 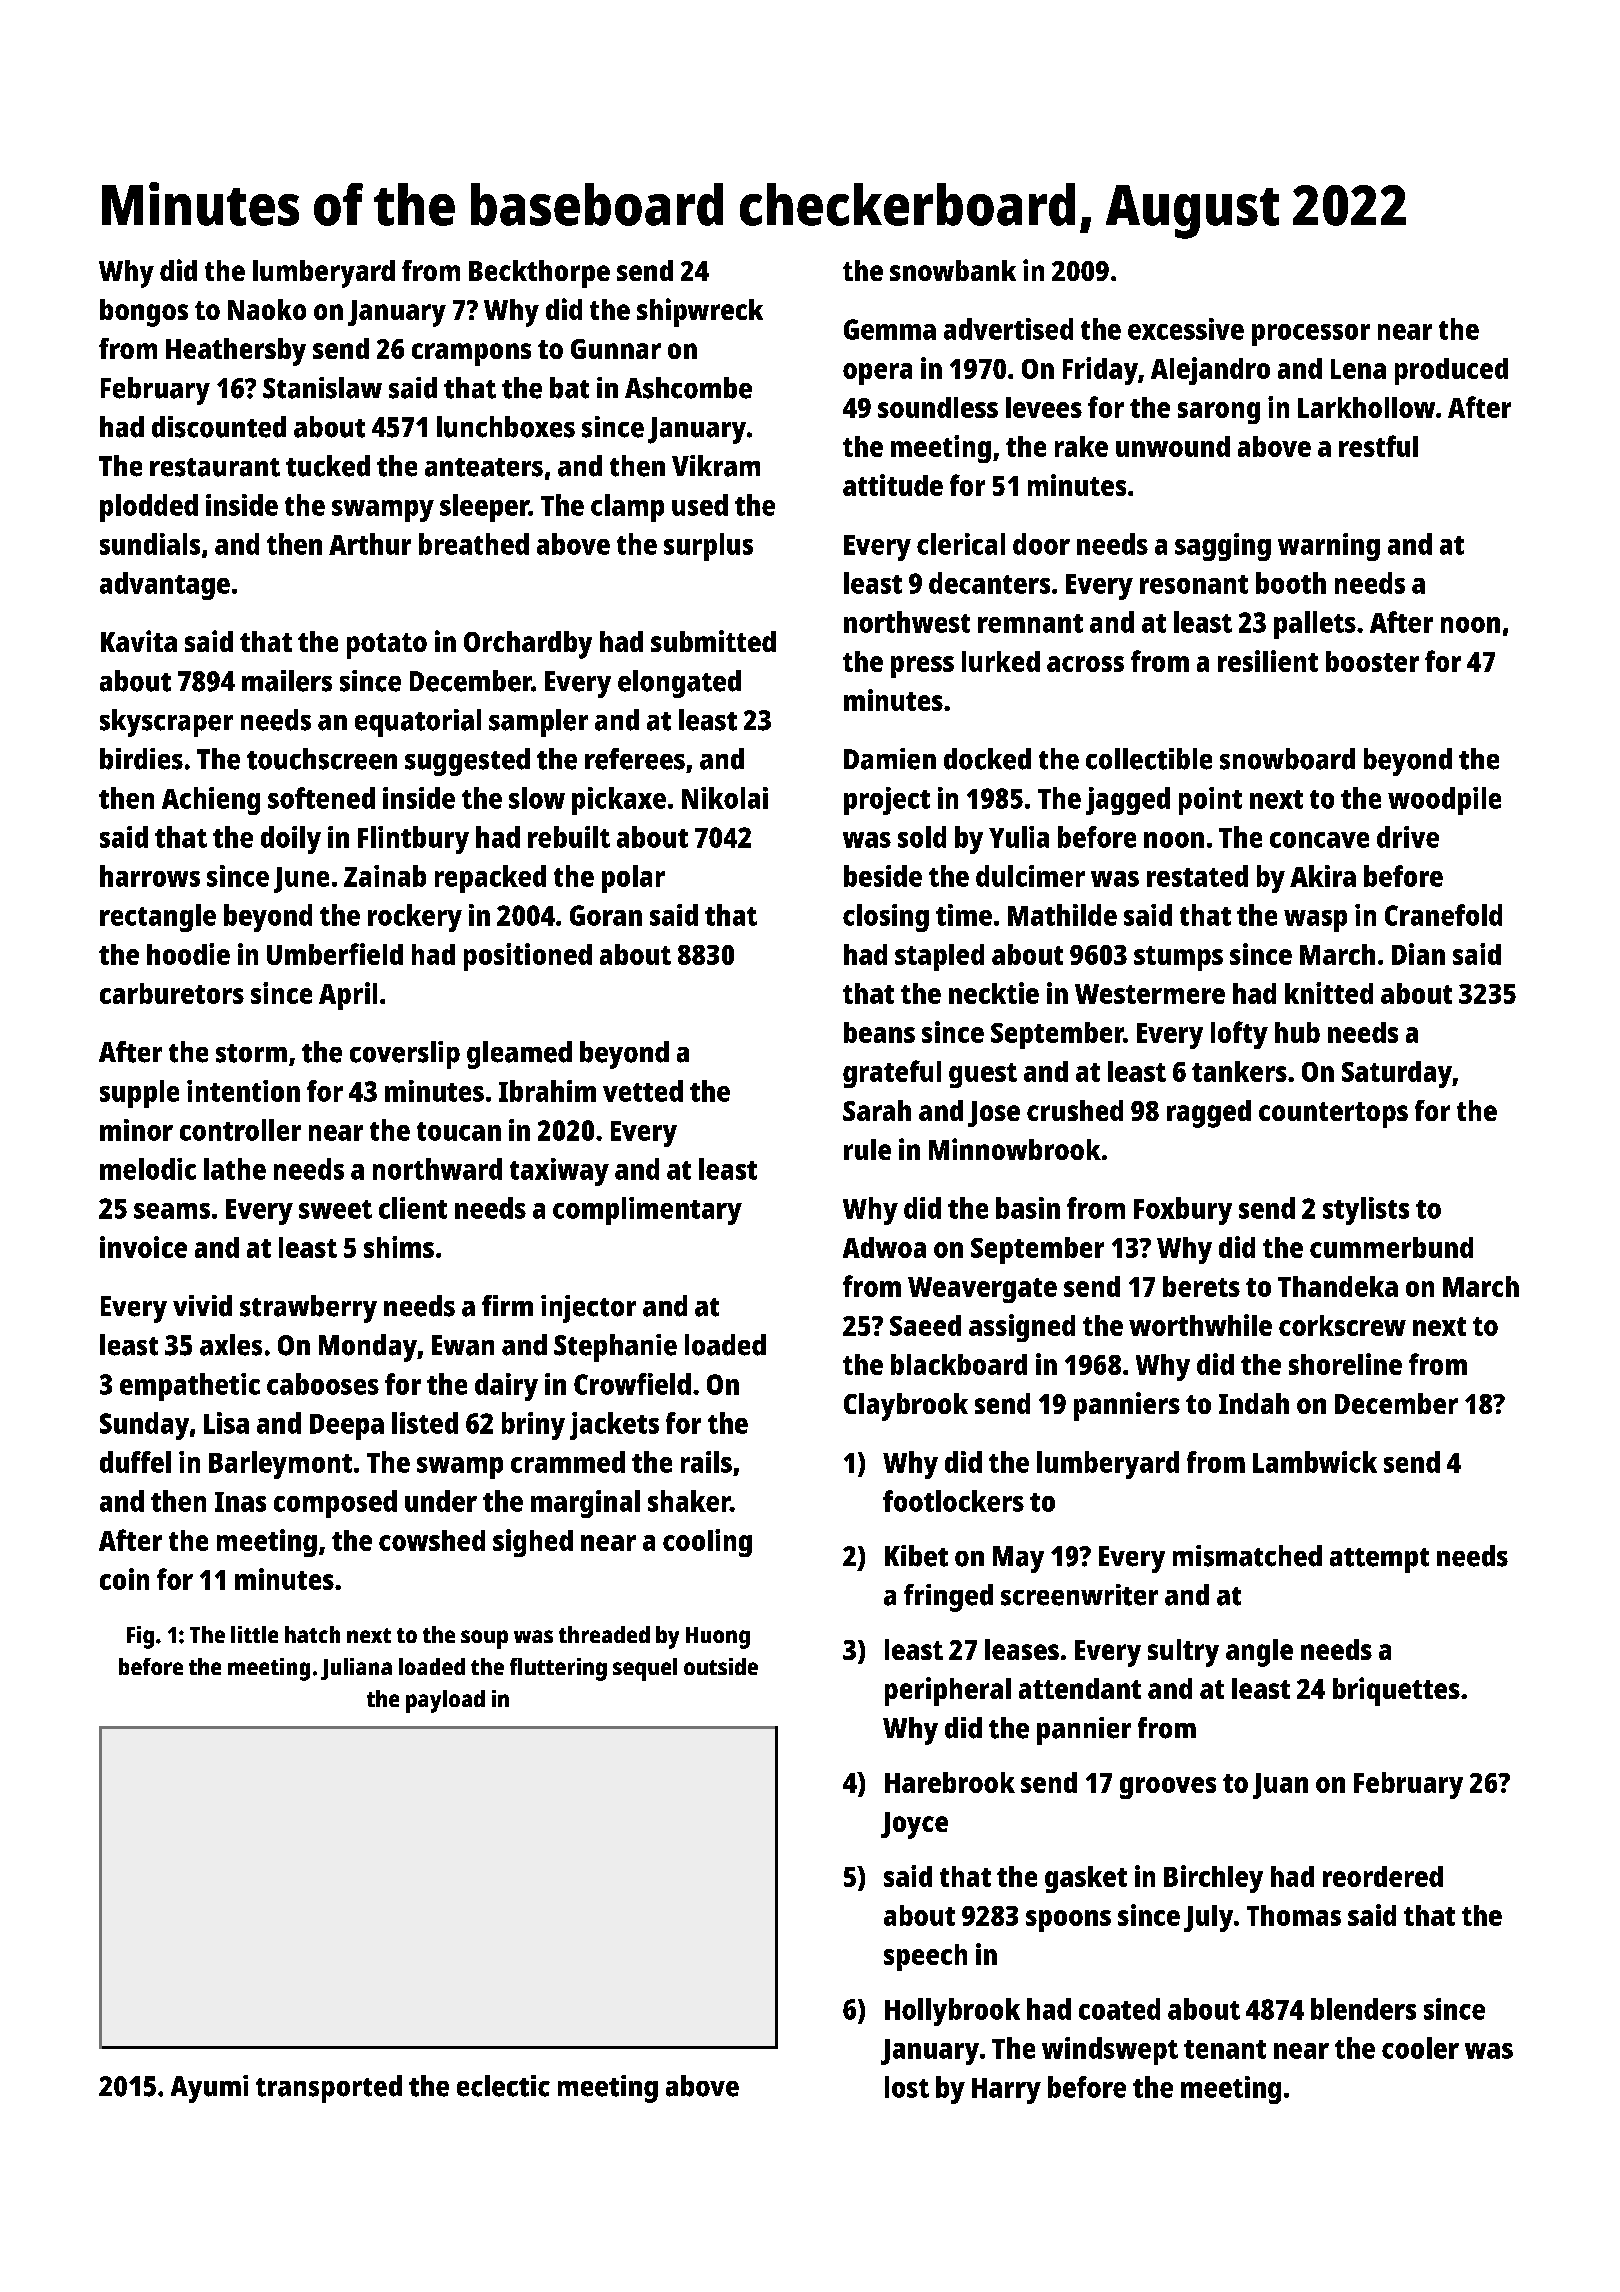 I want to click on wasp, so click(x=1315, y=921).
